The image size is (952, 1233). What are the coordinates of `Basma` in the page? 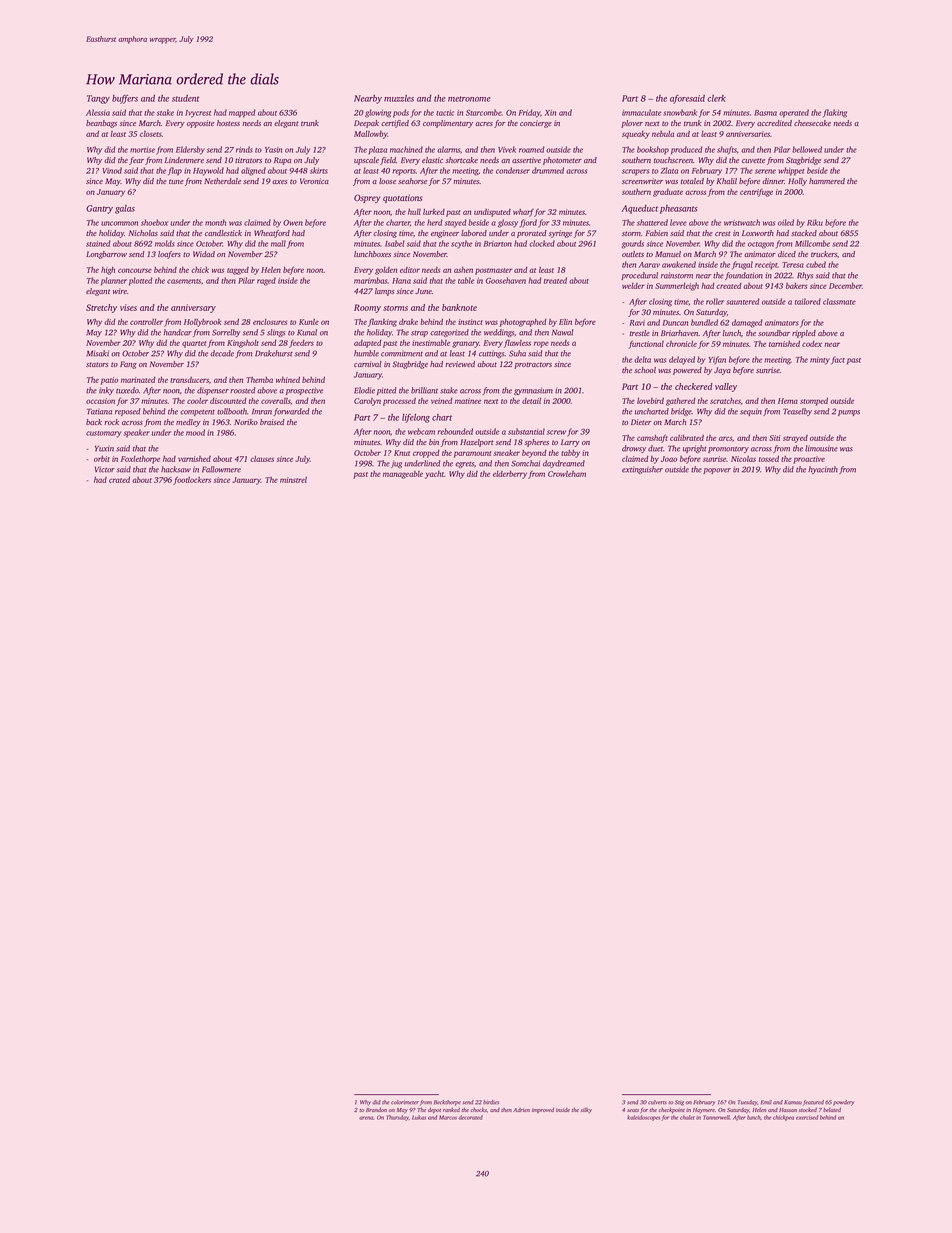 It's located at (765, 113).
